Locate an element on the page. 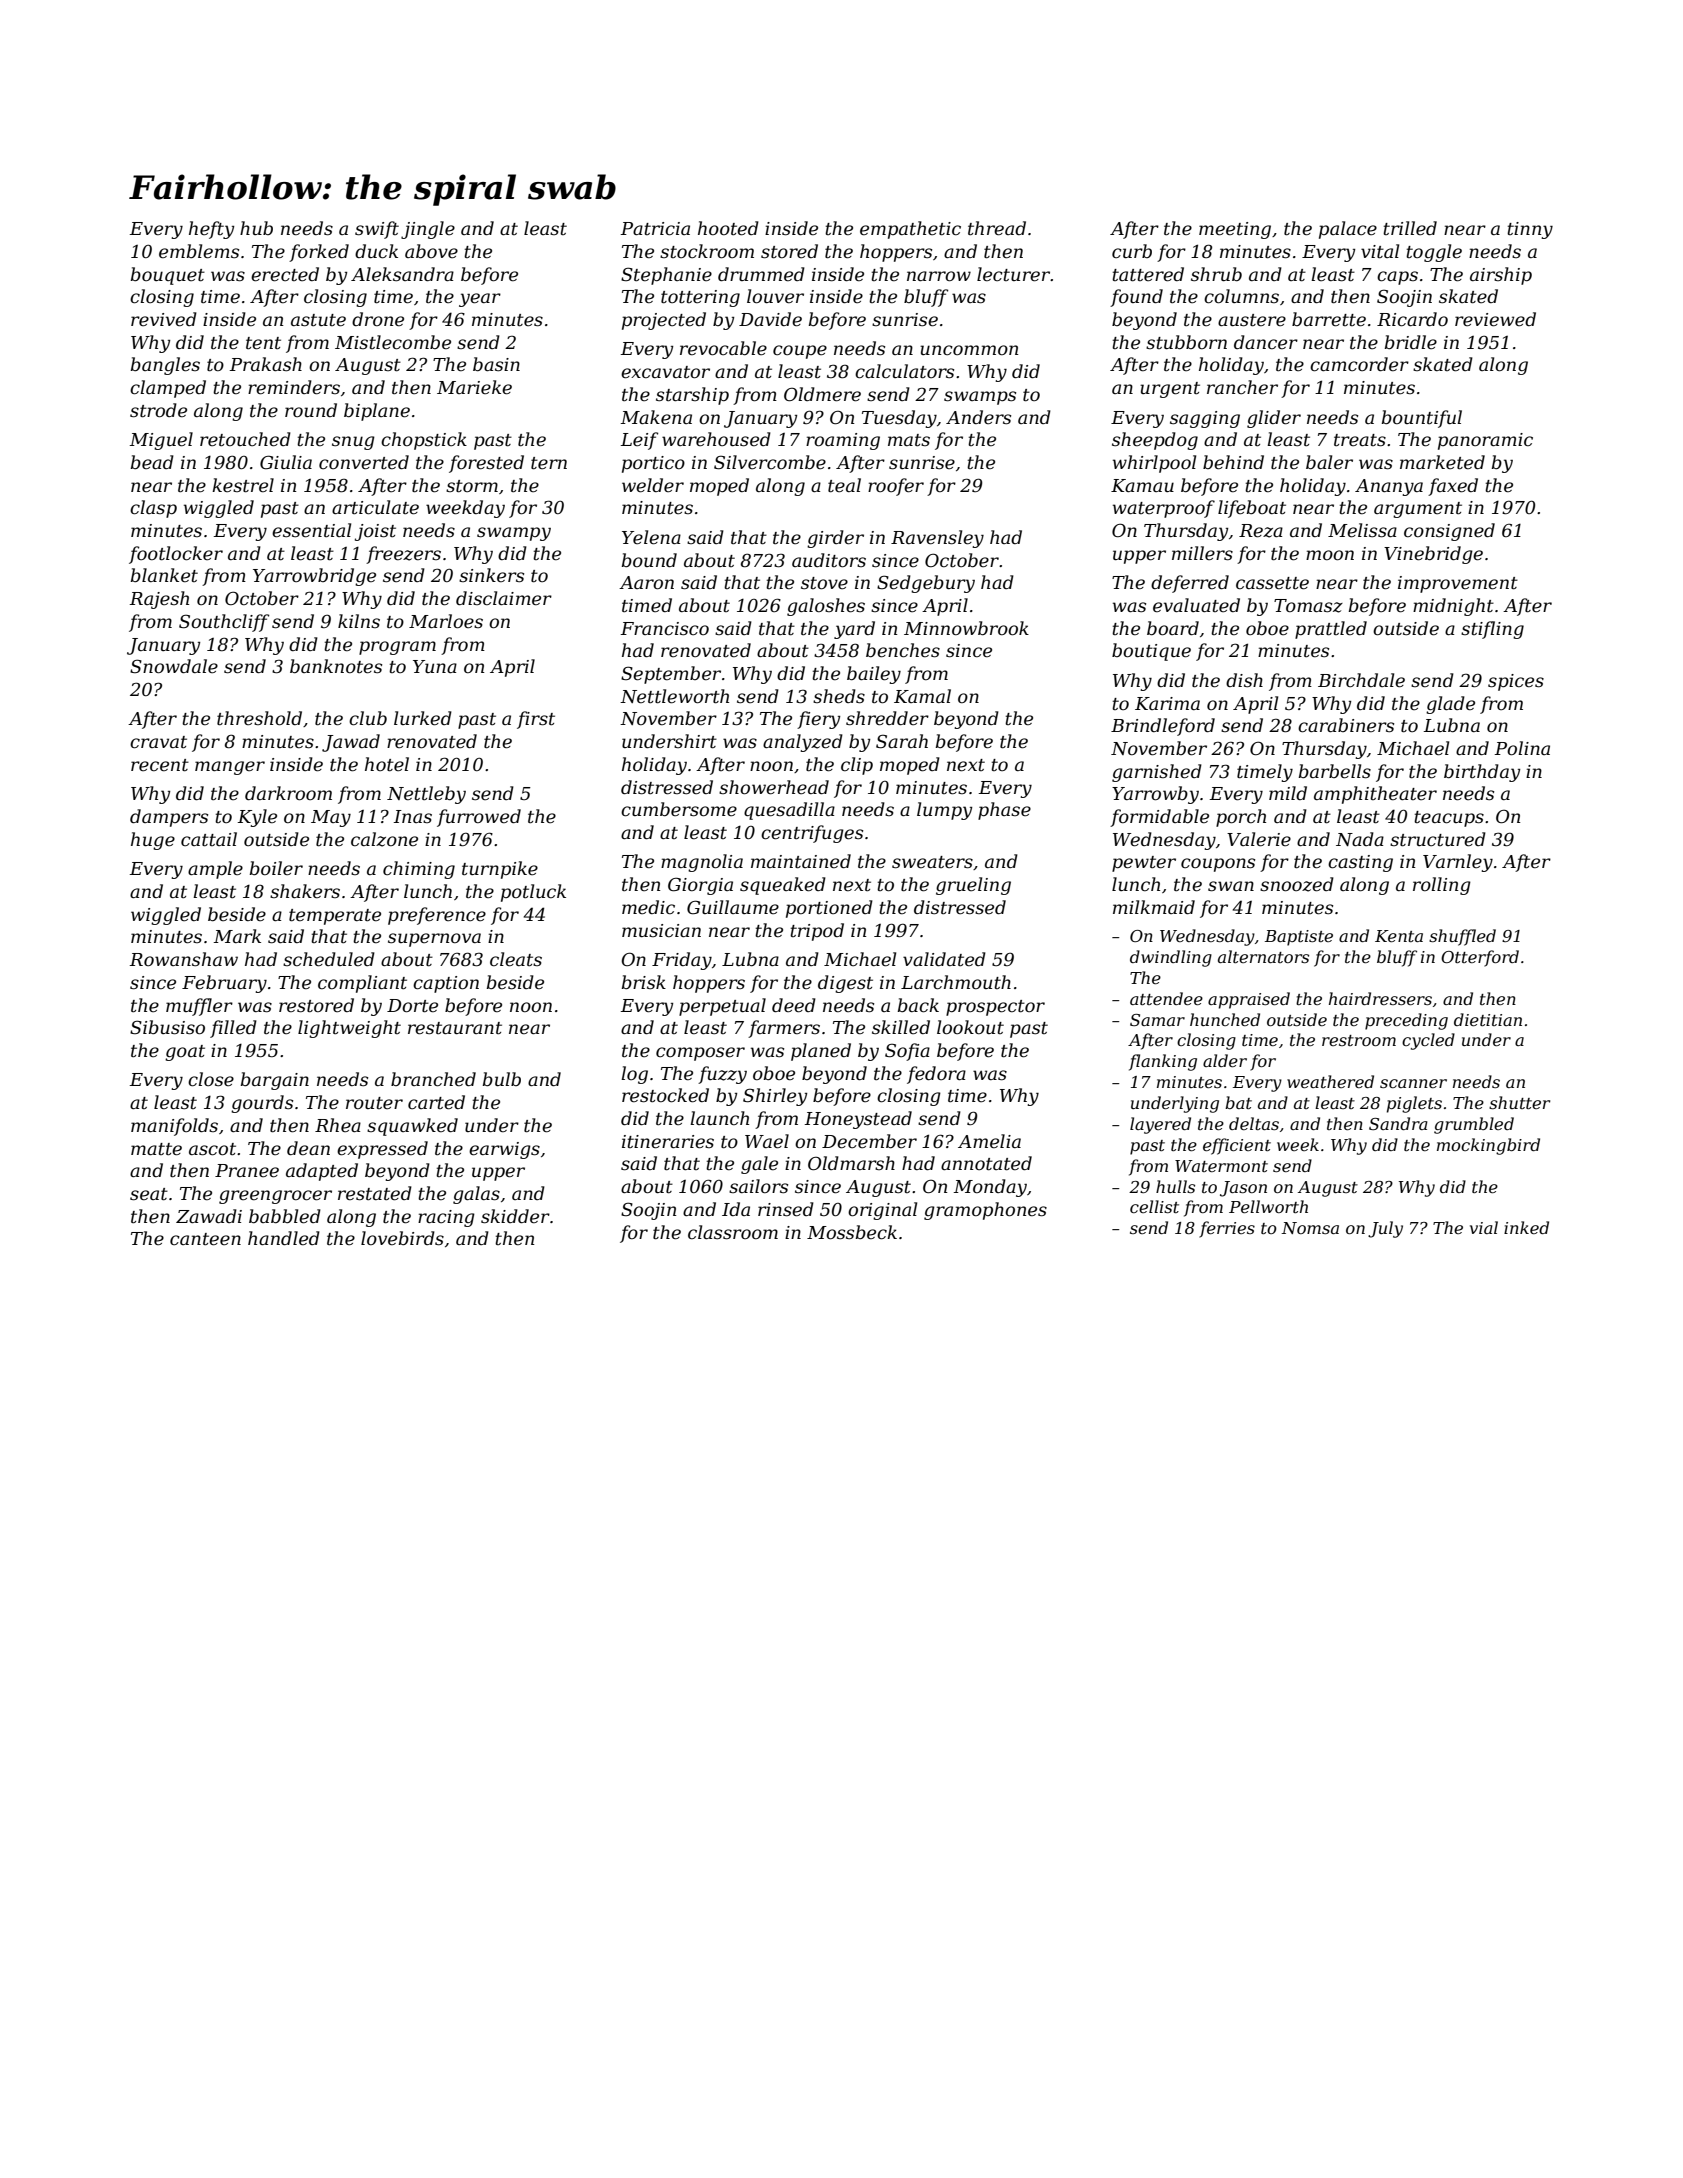  Nettleby is located at coordinates (426, 795).
